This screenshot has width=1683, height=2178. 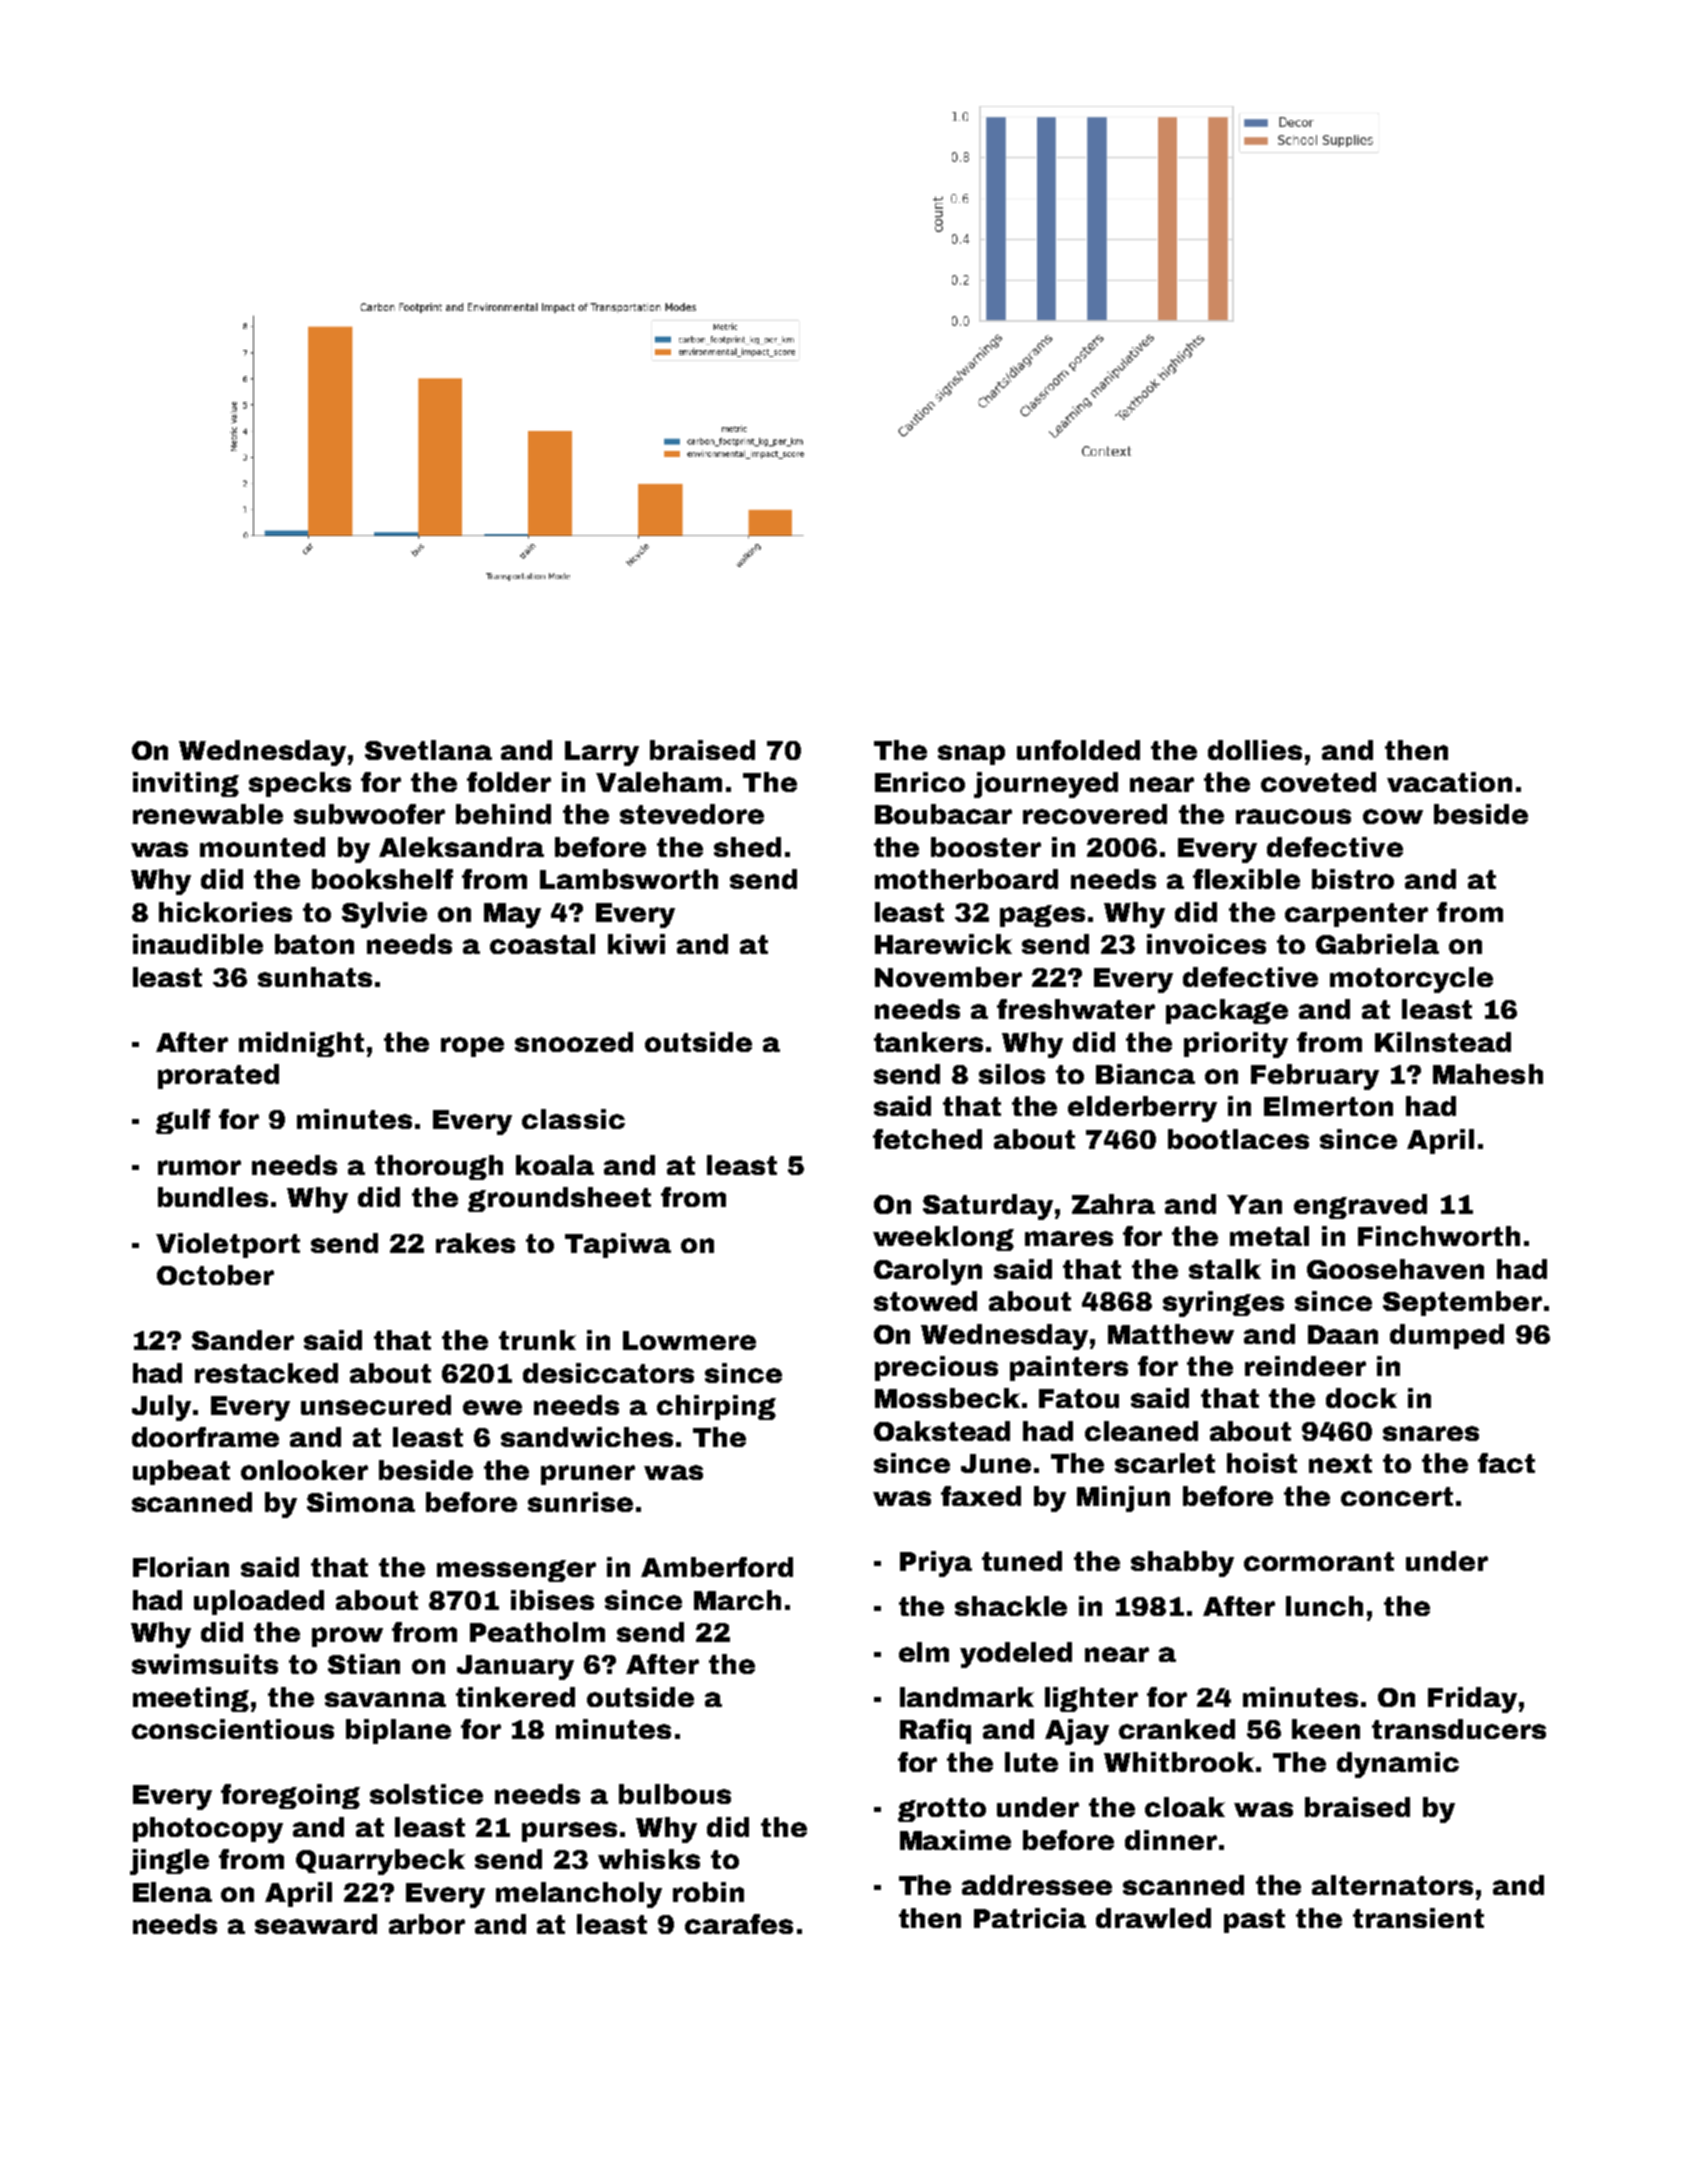 I want to click on biplane, so click(x=398, y=1731).
